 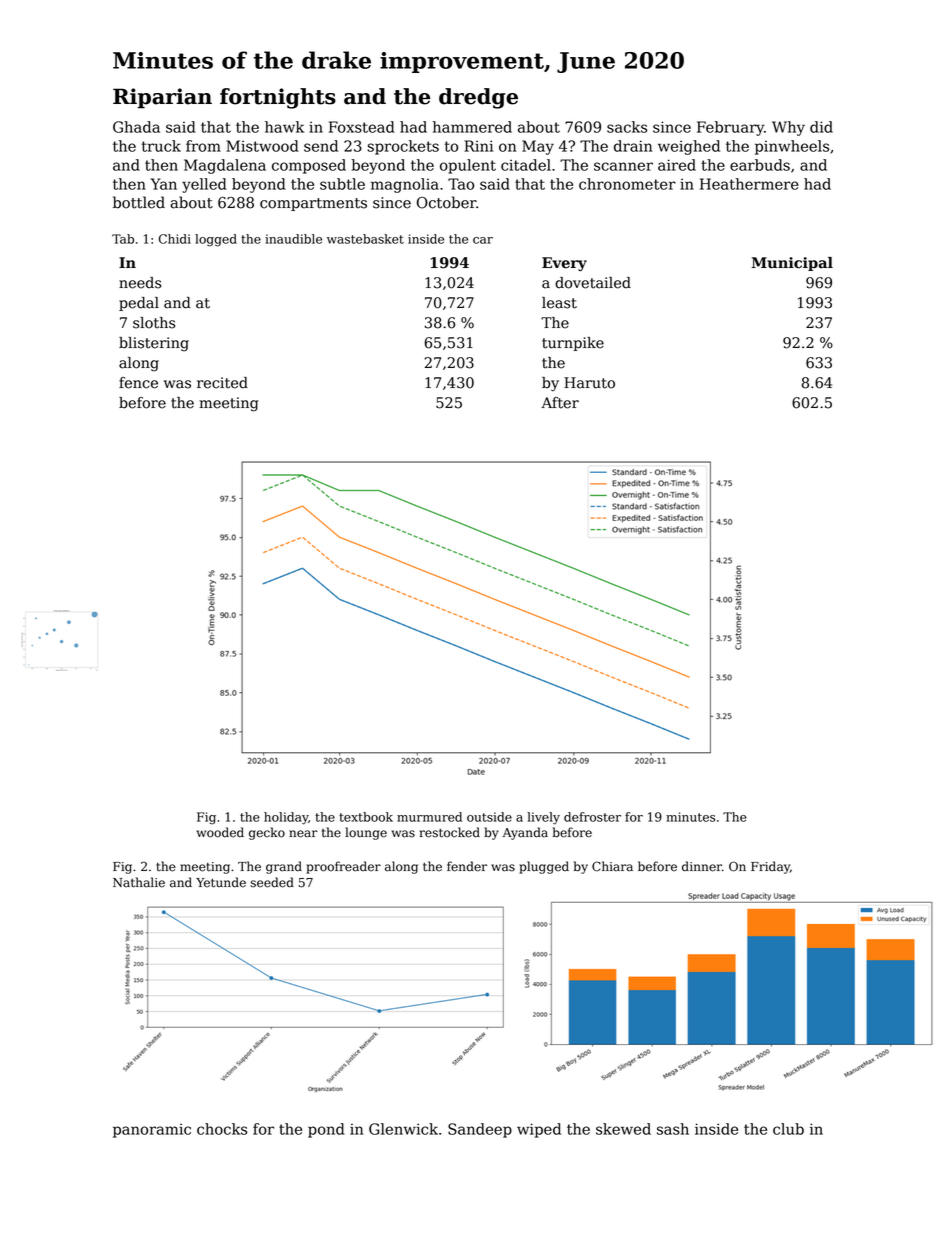 I want to click on dinner, so click(x=702, y=866).
